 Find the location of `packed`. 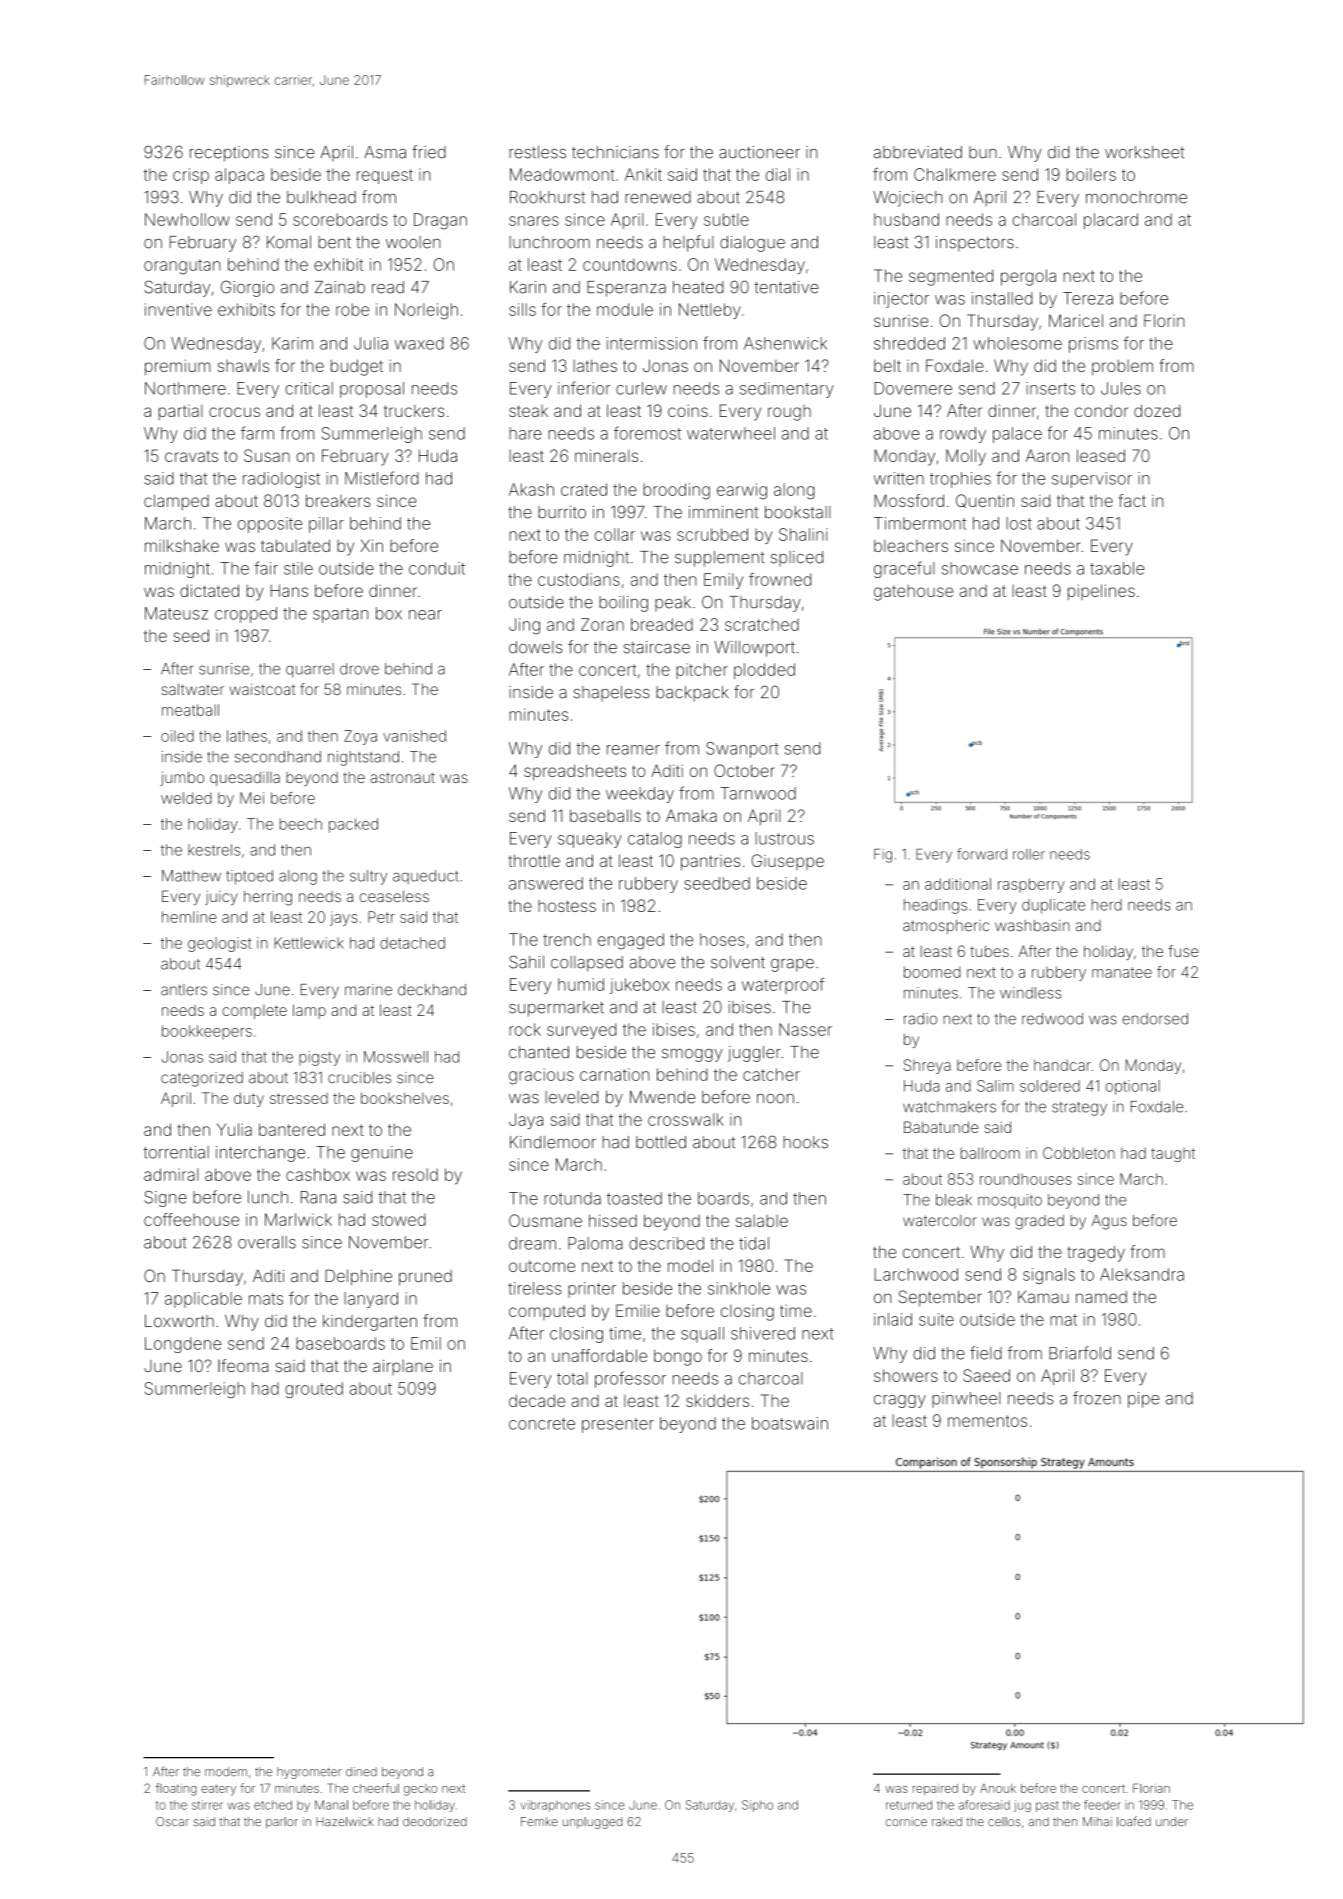

packed is located at coordinates (353, 825).
